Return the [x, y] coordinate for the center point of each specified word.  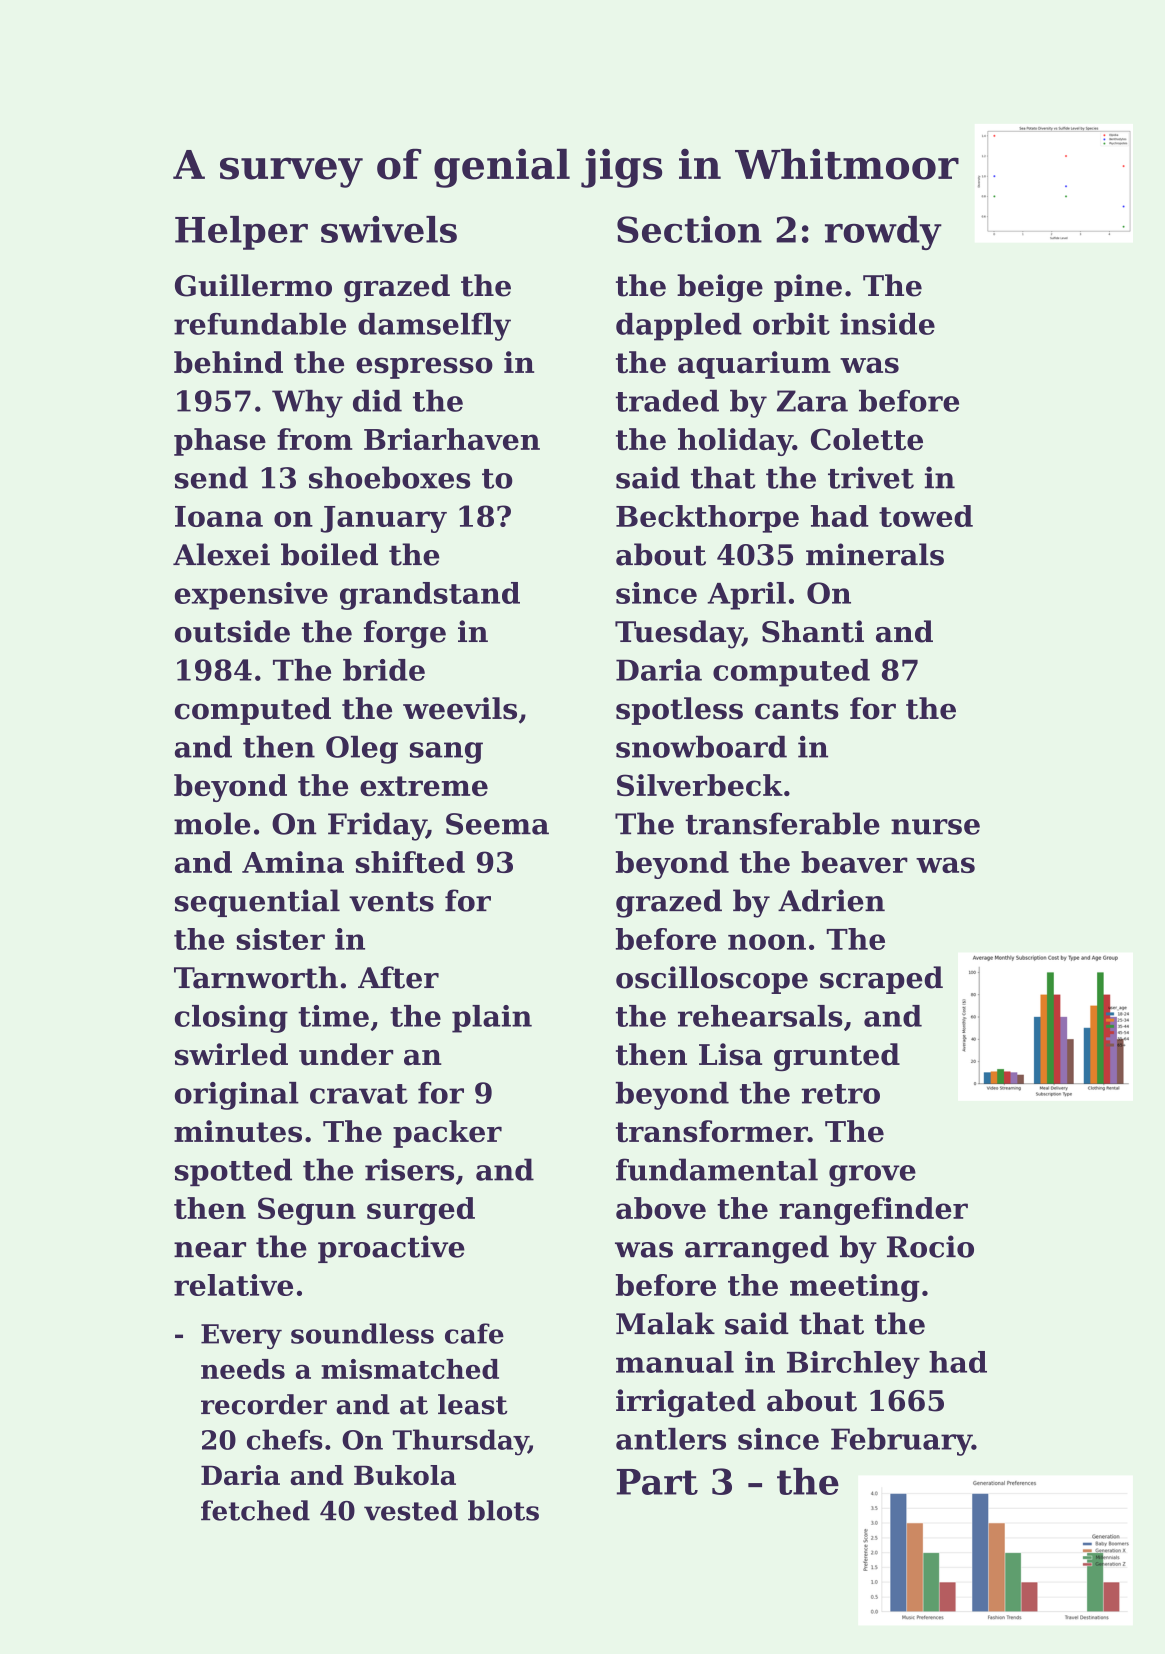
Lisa [730, 1054]
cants [797, 709]
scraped [881, 980]
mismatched [410, 1369]
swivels [389, 229]
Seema [497, 824]
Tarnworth [256, 977]
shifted [410, 862]
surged [421, 1211]
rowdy [883, 233]
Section [689, 229]
